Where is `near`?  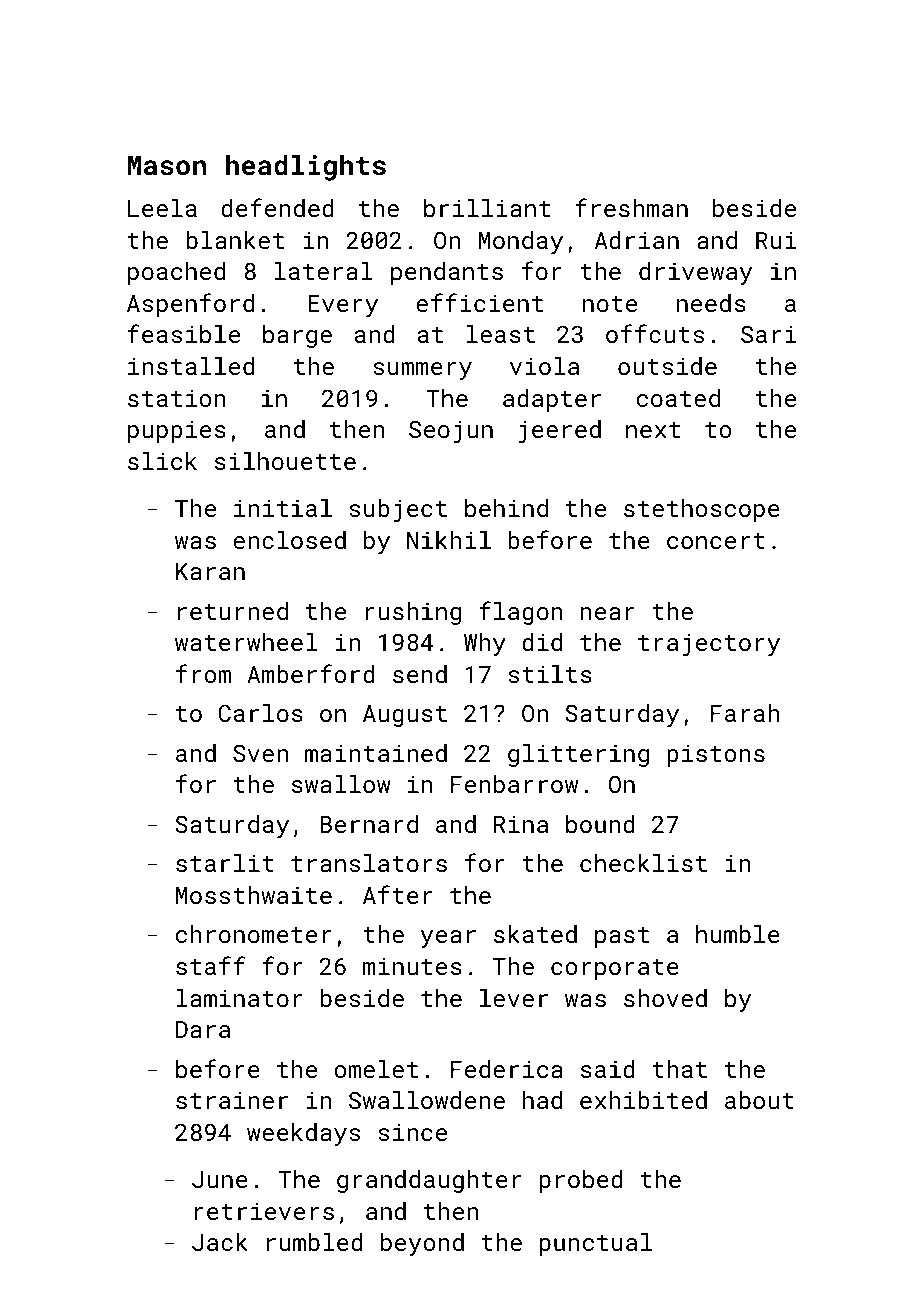
near is located at coordinates (608, 613).
